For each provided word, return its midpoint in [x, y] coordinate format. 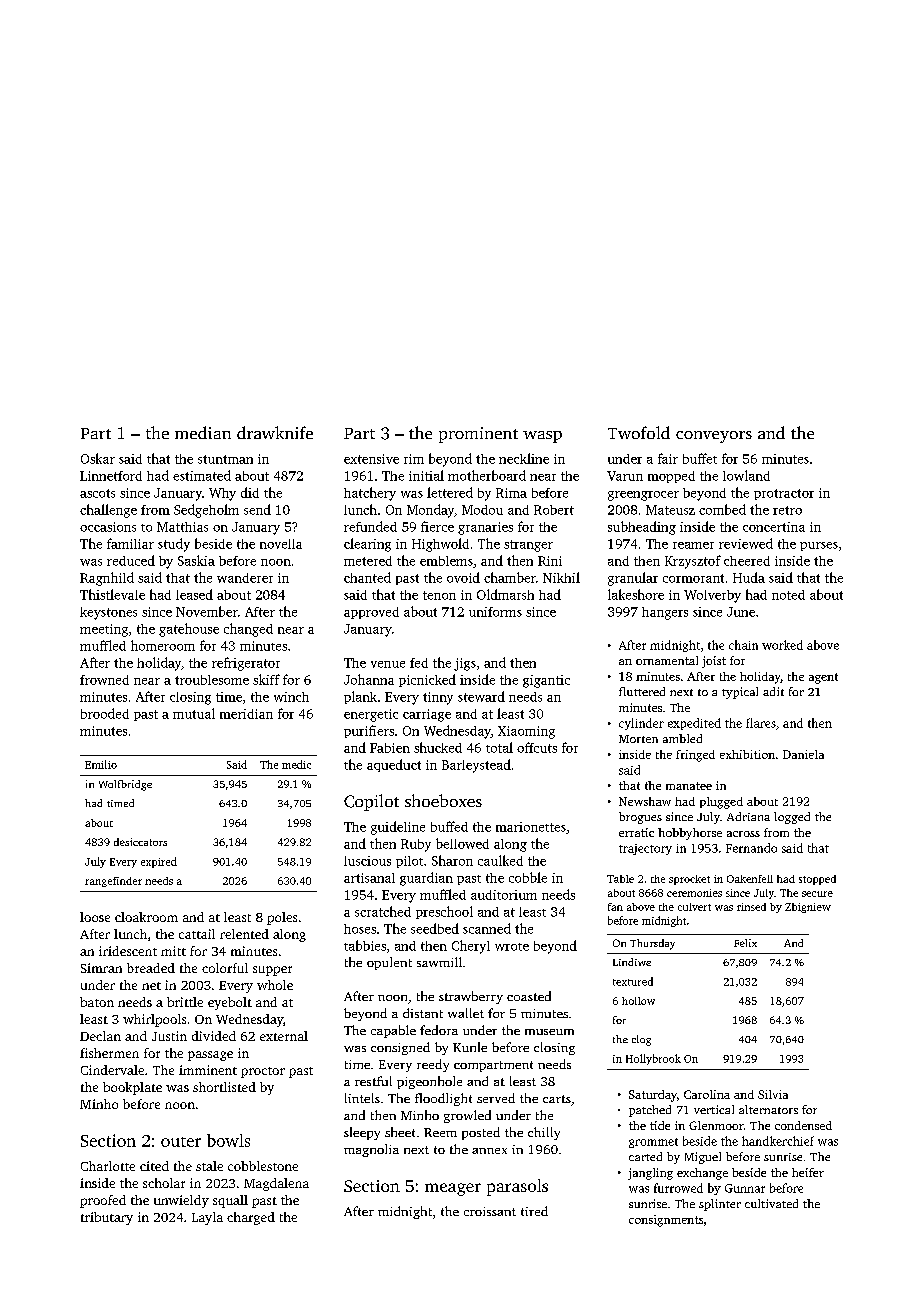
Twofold [639, 432]
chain [743, 645]
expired [159, 862]
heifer [808, 1172]
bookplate [132, 1088]
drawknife [275, 432]
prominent [478, 435]
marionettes [531, 827]
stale [209, 1166]
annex [489, 1151]
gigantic [546, 681]
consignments [666, 1221]
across [743, 834]
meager [453, 1189]
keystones [108, 613]
